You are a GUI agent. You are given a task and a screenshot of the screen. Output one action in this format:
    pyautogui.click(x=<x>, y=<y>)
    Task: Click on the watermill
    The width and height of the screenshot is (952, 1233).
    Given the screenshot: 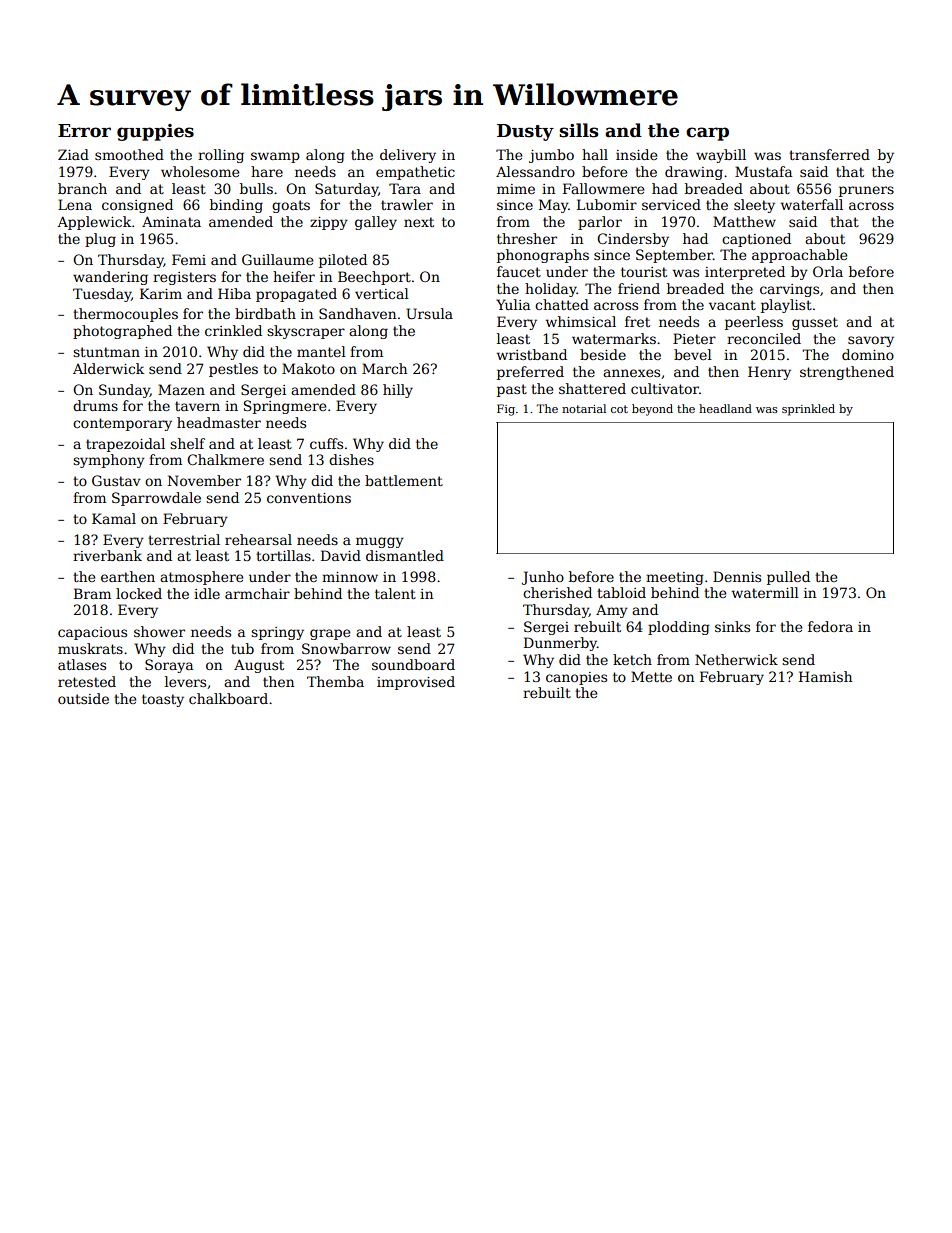 What is the action you would take?
    pyautogui.click(x=765, y=592)
